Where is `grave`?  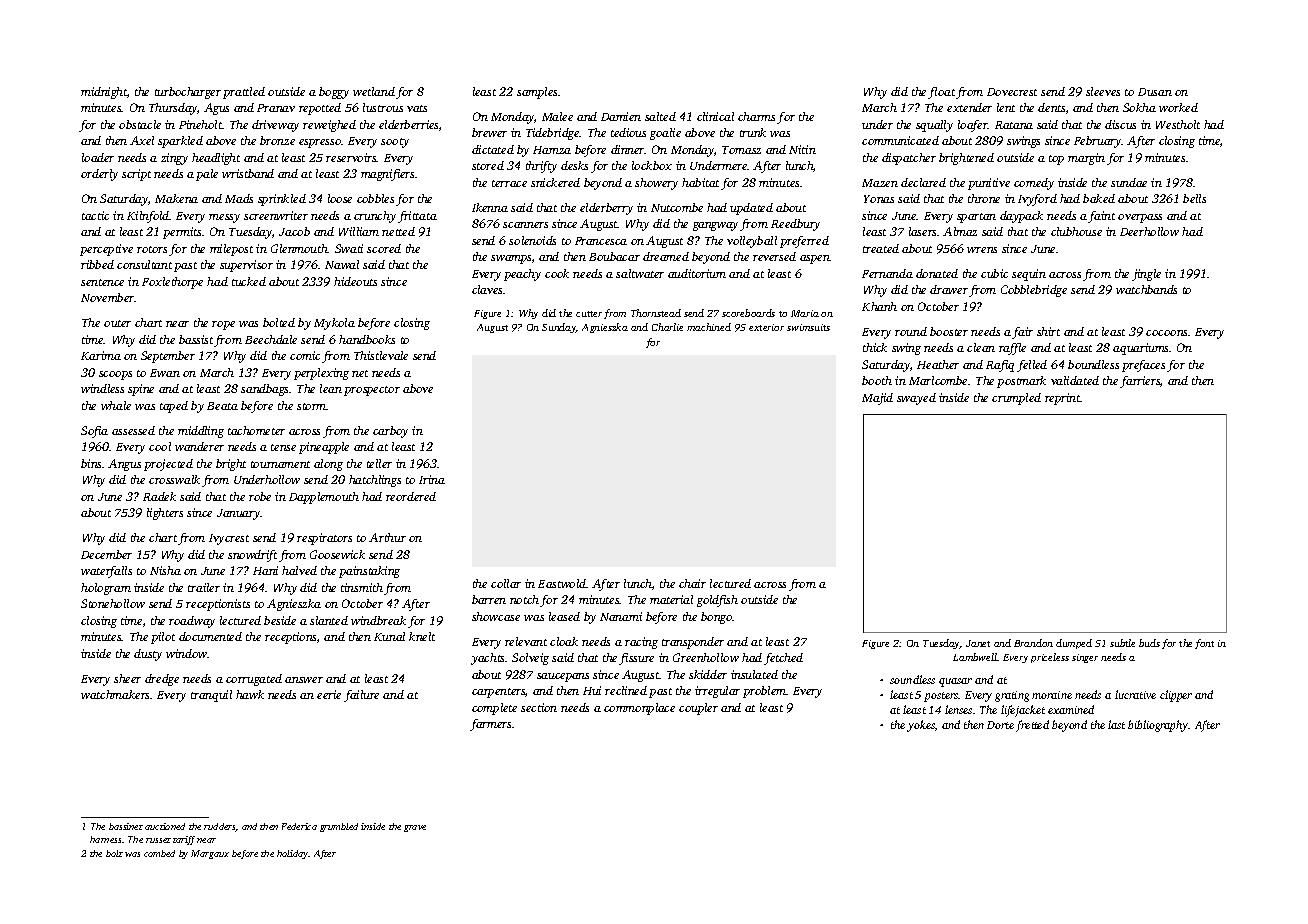 grave is located at coordinates (415, 828).
